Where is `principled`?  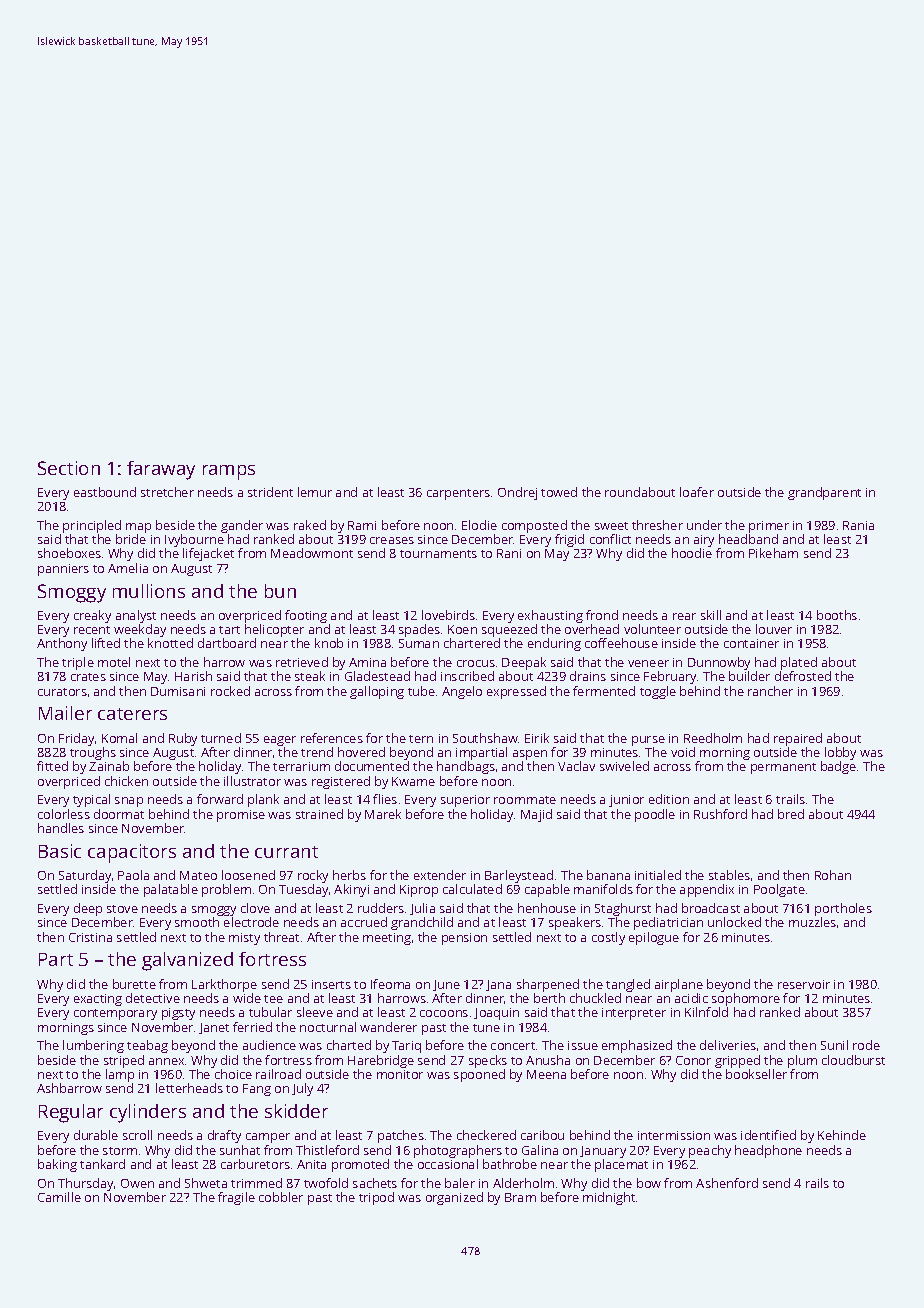
principled is located at coordinates (92, 526).
